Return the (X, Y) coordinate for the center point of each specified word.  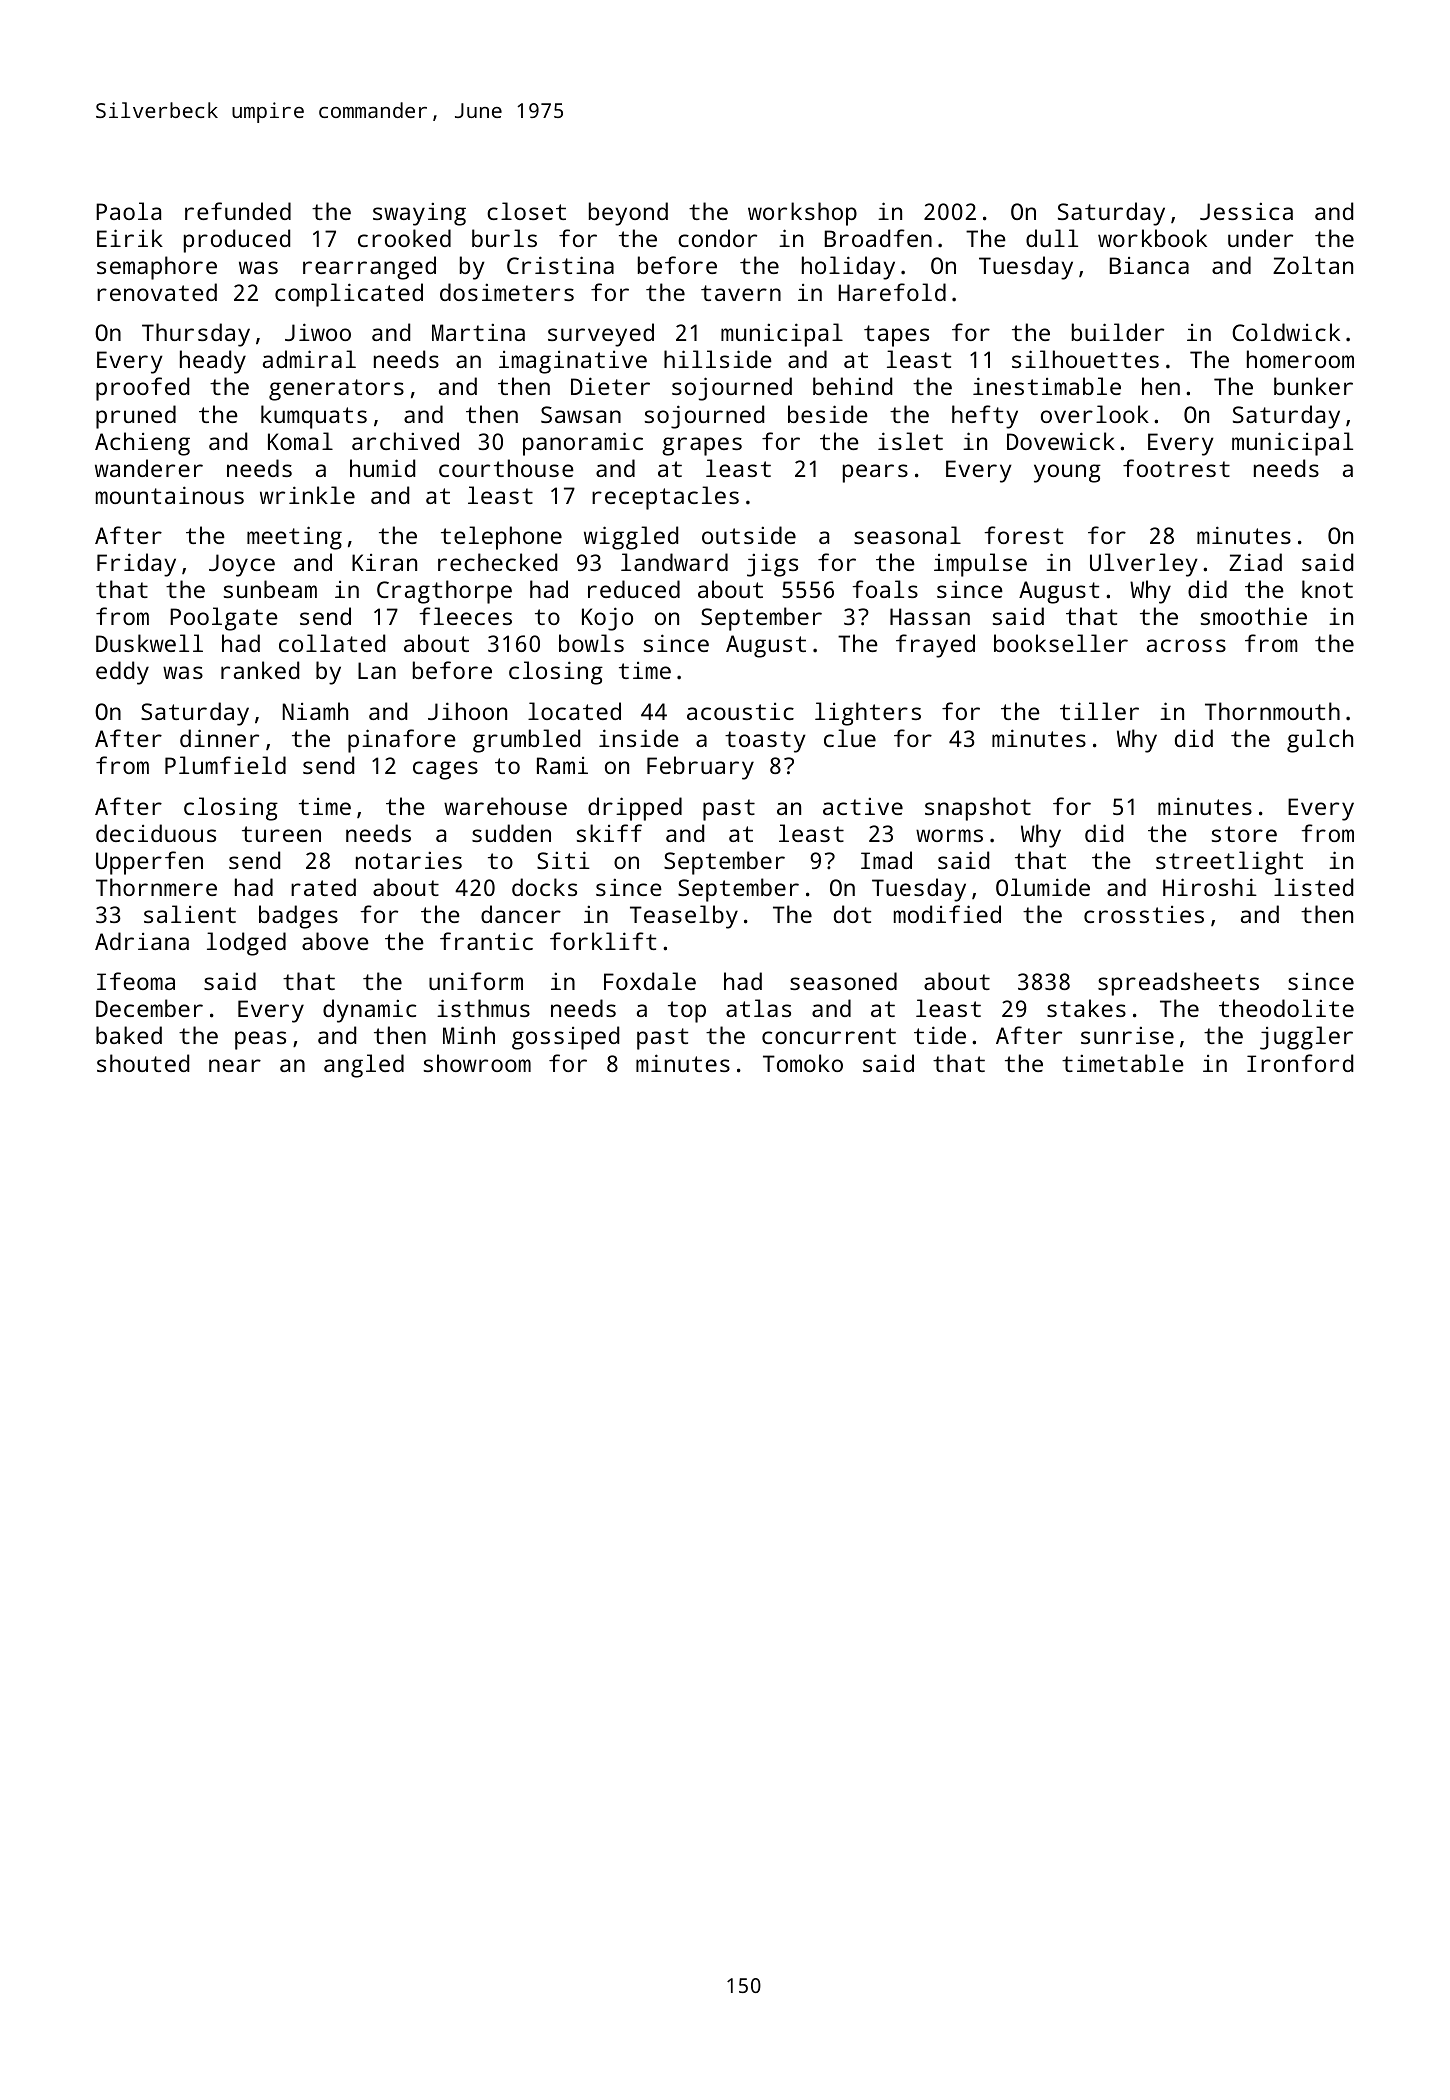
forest (1024, 535)
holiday (848, 268)
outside (749, 535)
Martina (478, 332)
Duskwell (149, 643)
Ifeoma (136, 981)
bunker (1313, 386)
